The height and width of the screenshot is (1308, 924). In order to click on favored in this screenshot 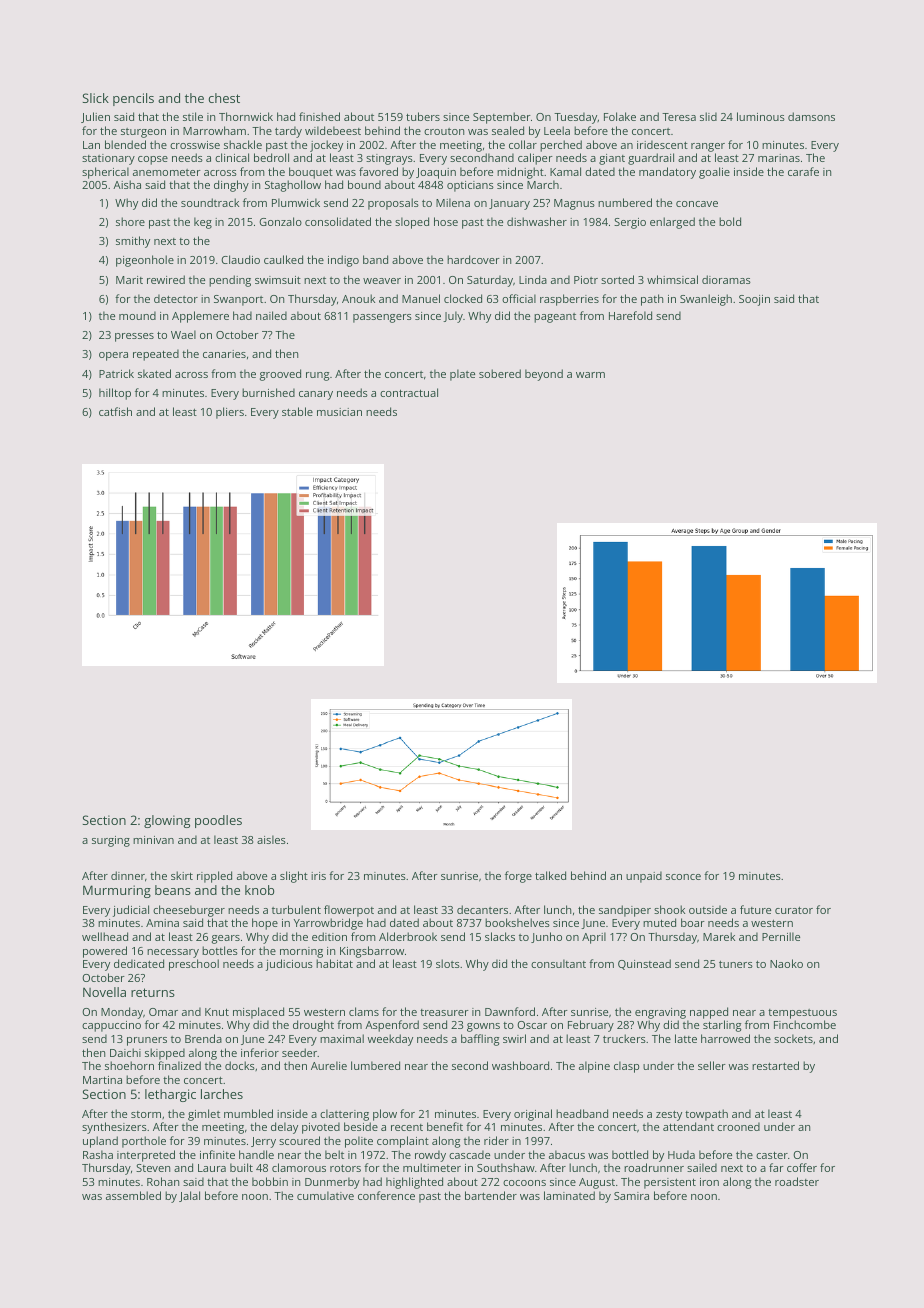, I will do `click(378, 171)`.
